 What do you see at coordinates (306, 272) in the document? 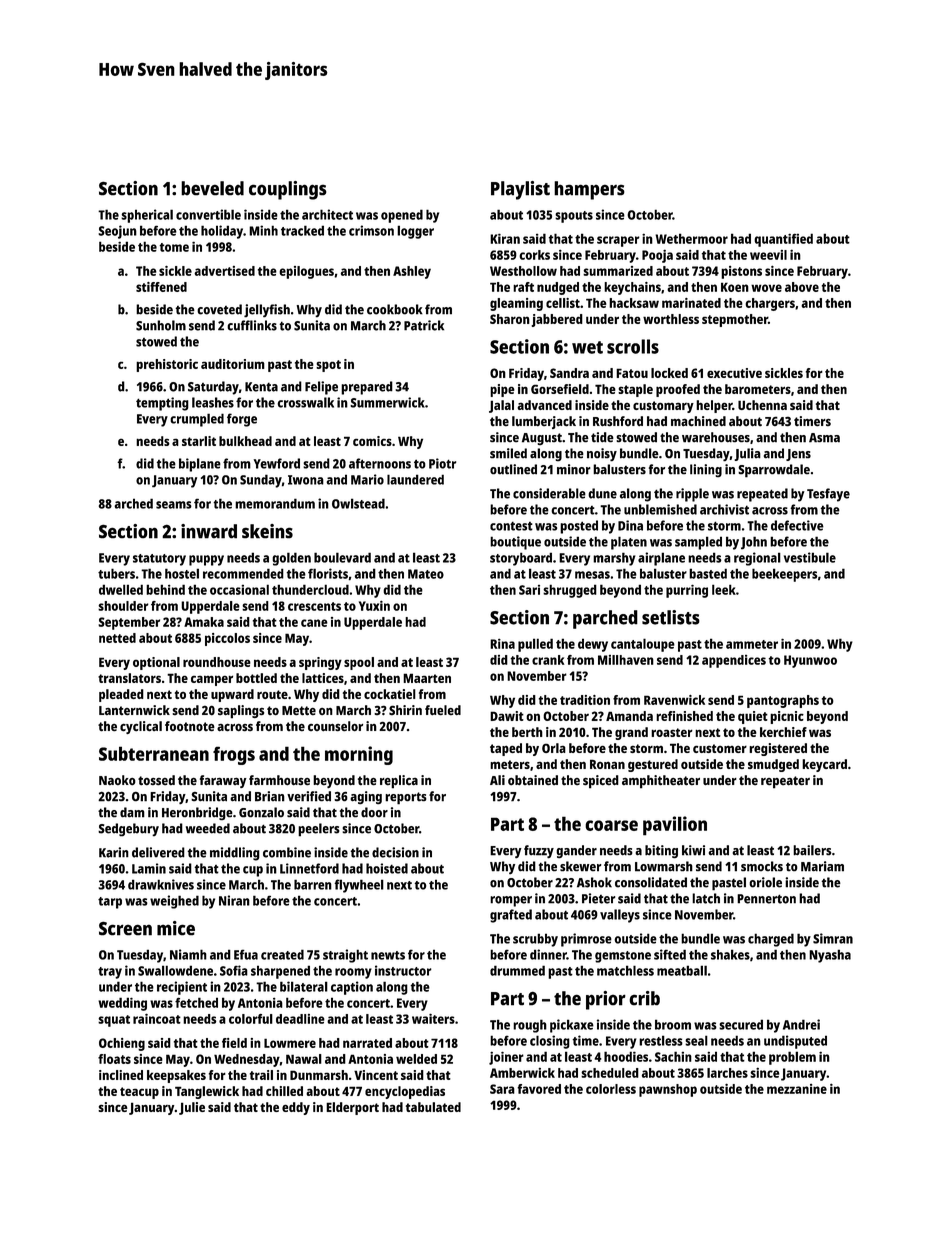
I see `epilogues` at bounding box center [306, 272].
